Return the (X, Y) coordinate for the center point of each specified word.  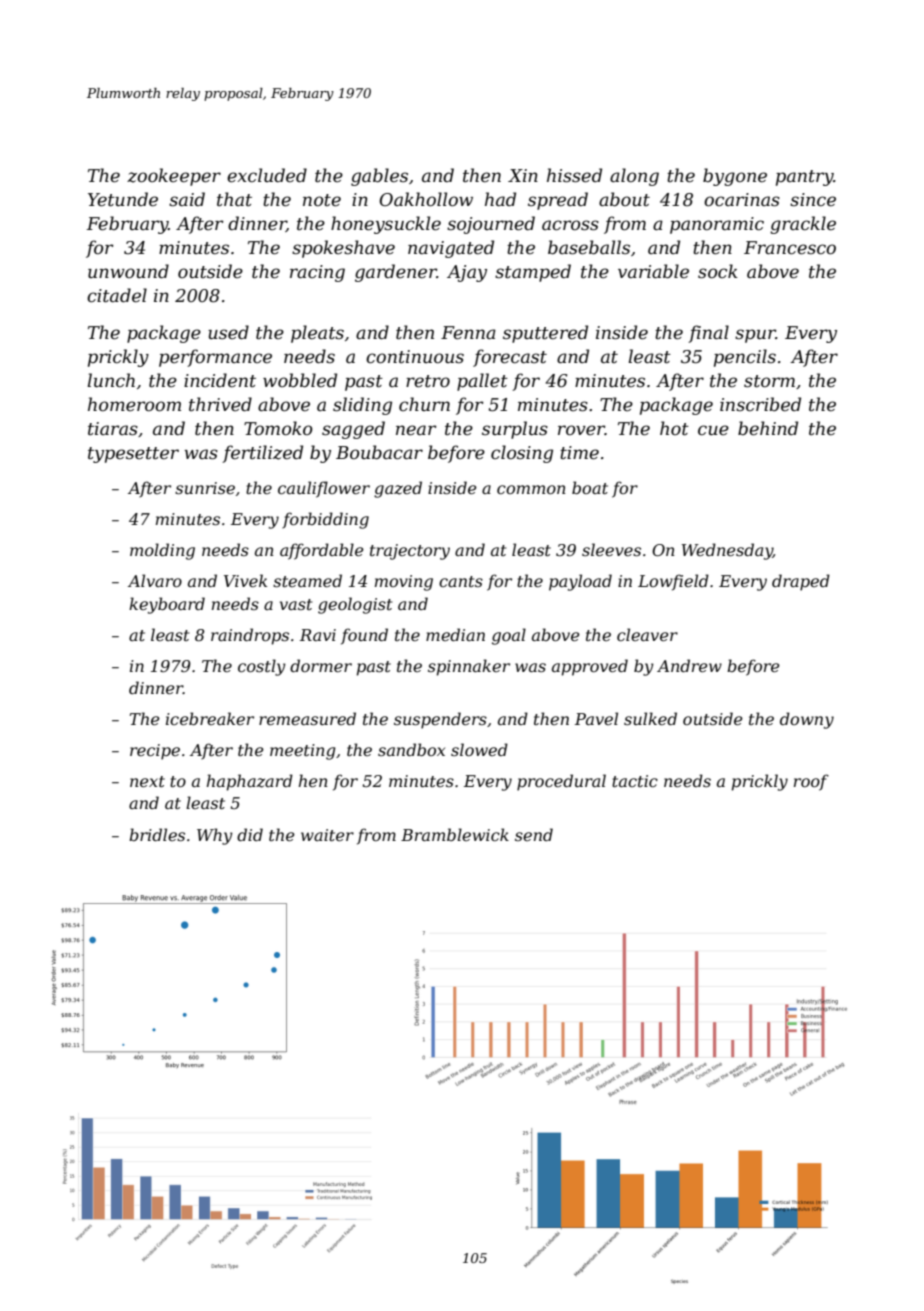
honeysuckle (386, 225)
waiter (327, 835)
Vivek (245, 580)
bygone (735, 177)
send (534, 834)
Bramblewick (455, 834)
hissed (574, 175)
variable (653, 271)
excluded (267, 175)
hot (674, 428)
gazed (398, 489)
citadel (117, 295)
